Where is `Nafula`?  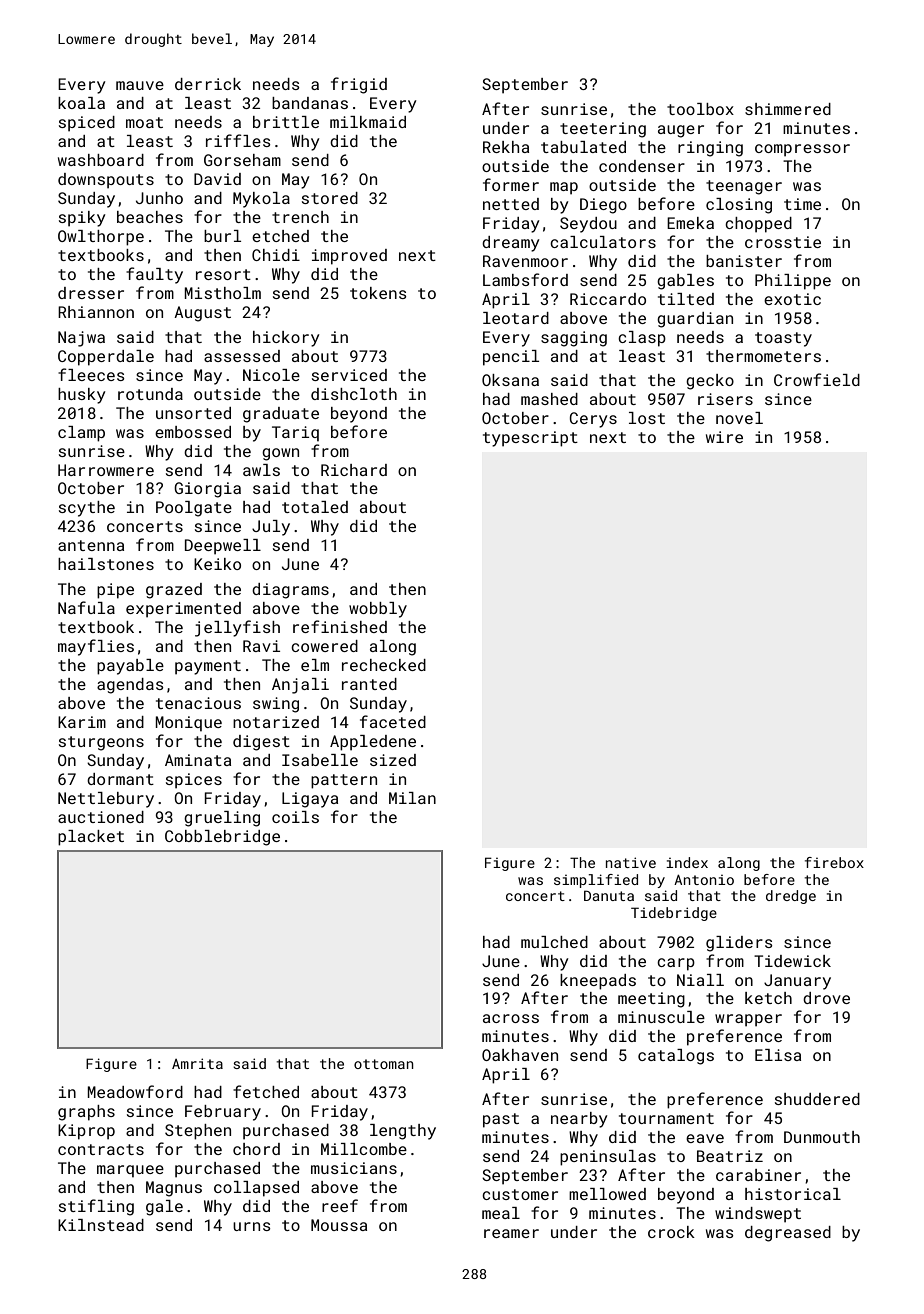
Nafula is located at coordinates (86, 607).
